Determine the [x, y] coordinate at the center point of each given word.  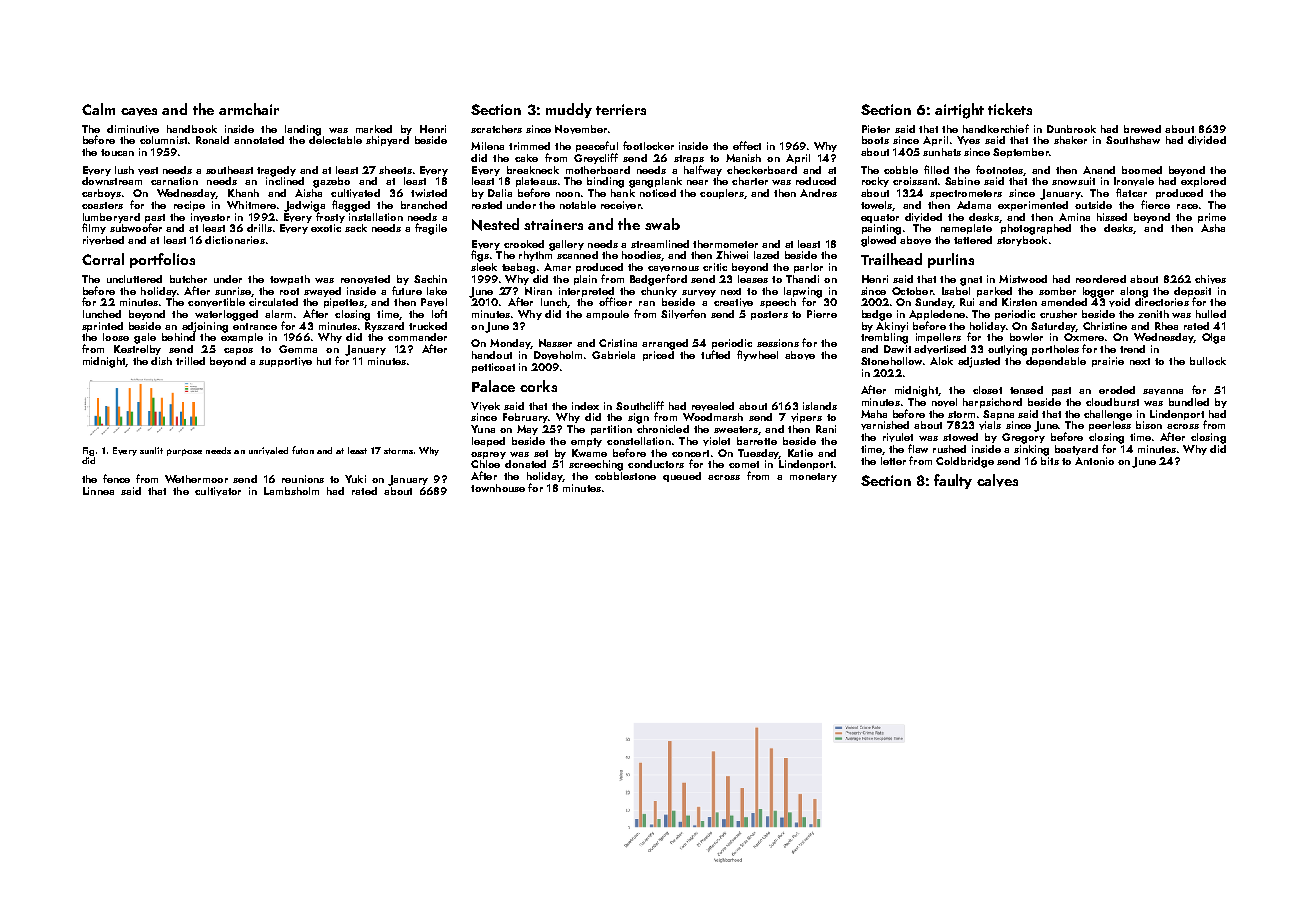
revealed [713, 406]
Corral [103, 259]
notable [578, 205]
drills [259, 228]
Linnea [98, 491]
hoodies [641, 255]
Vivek [485, 406]
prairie [1108, 362]
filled [936, 169]
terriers [621, 109]
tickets [1010, 109]
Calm [98, 109]
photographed [1036, 229]
